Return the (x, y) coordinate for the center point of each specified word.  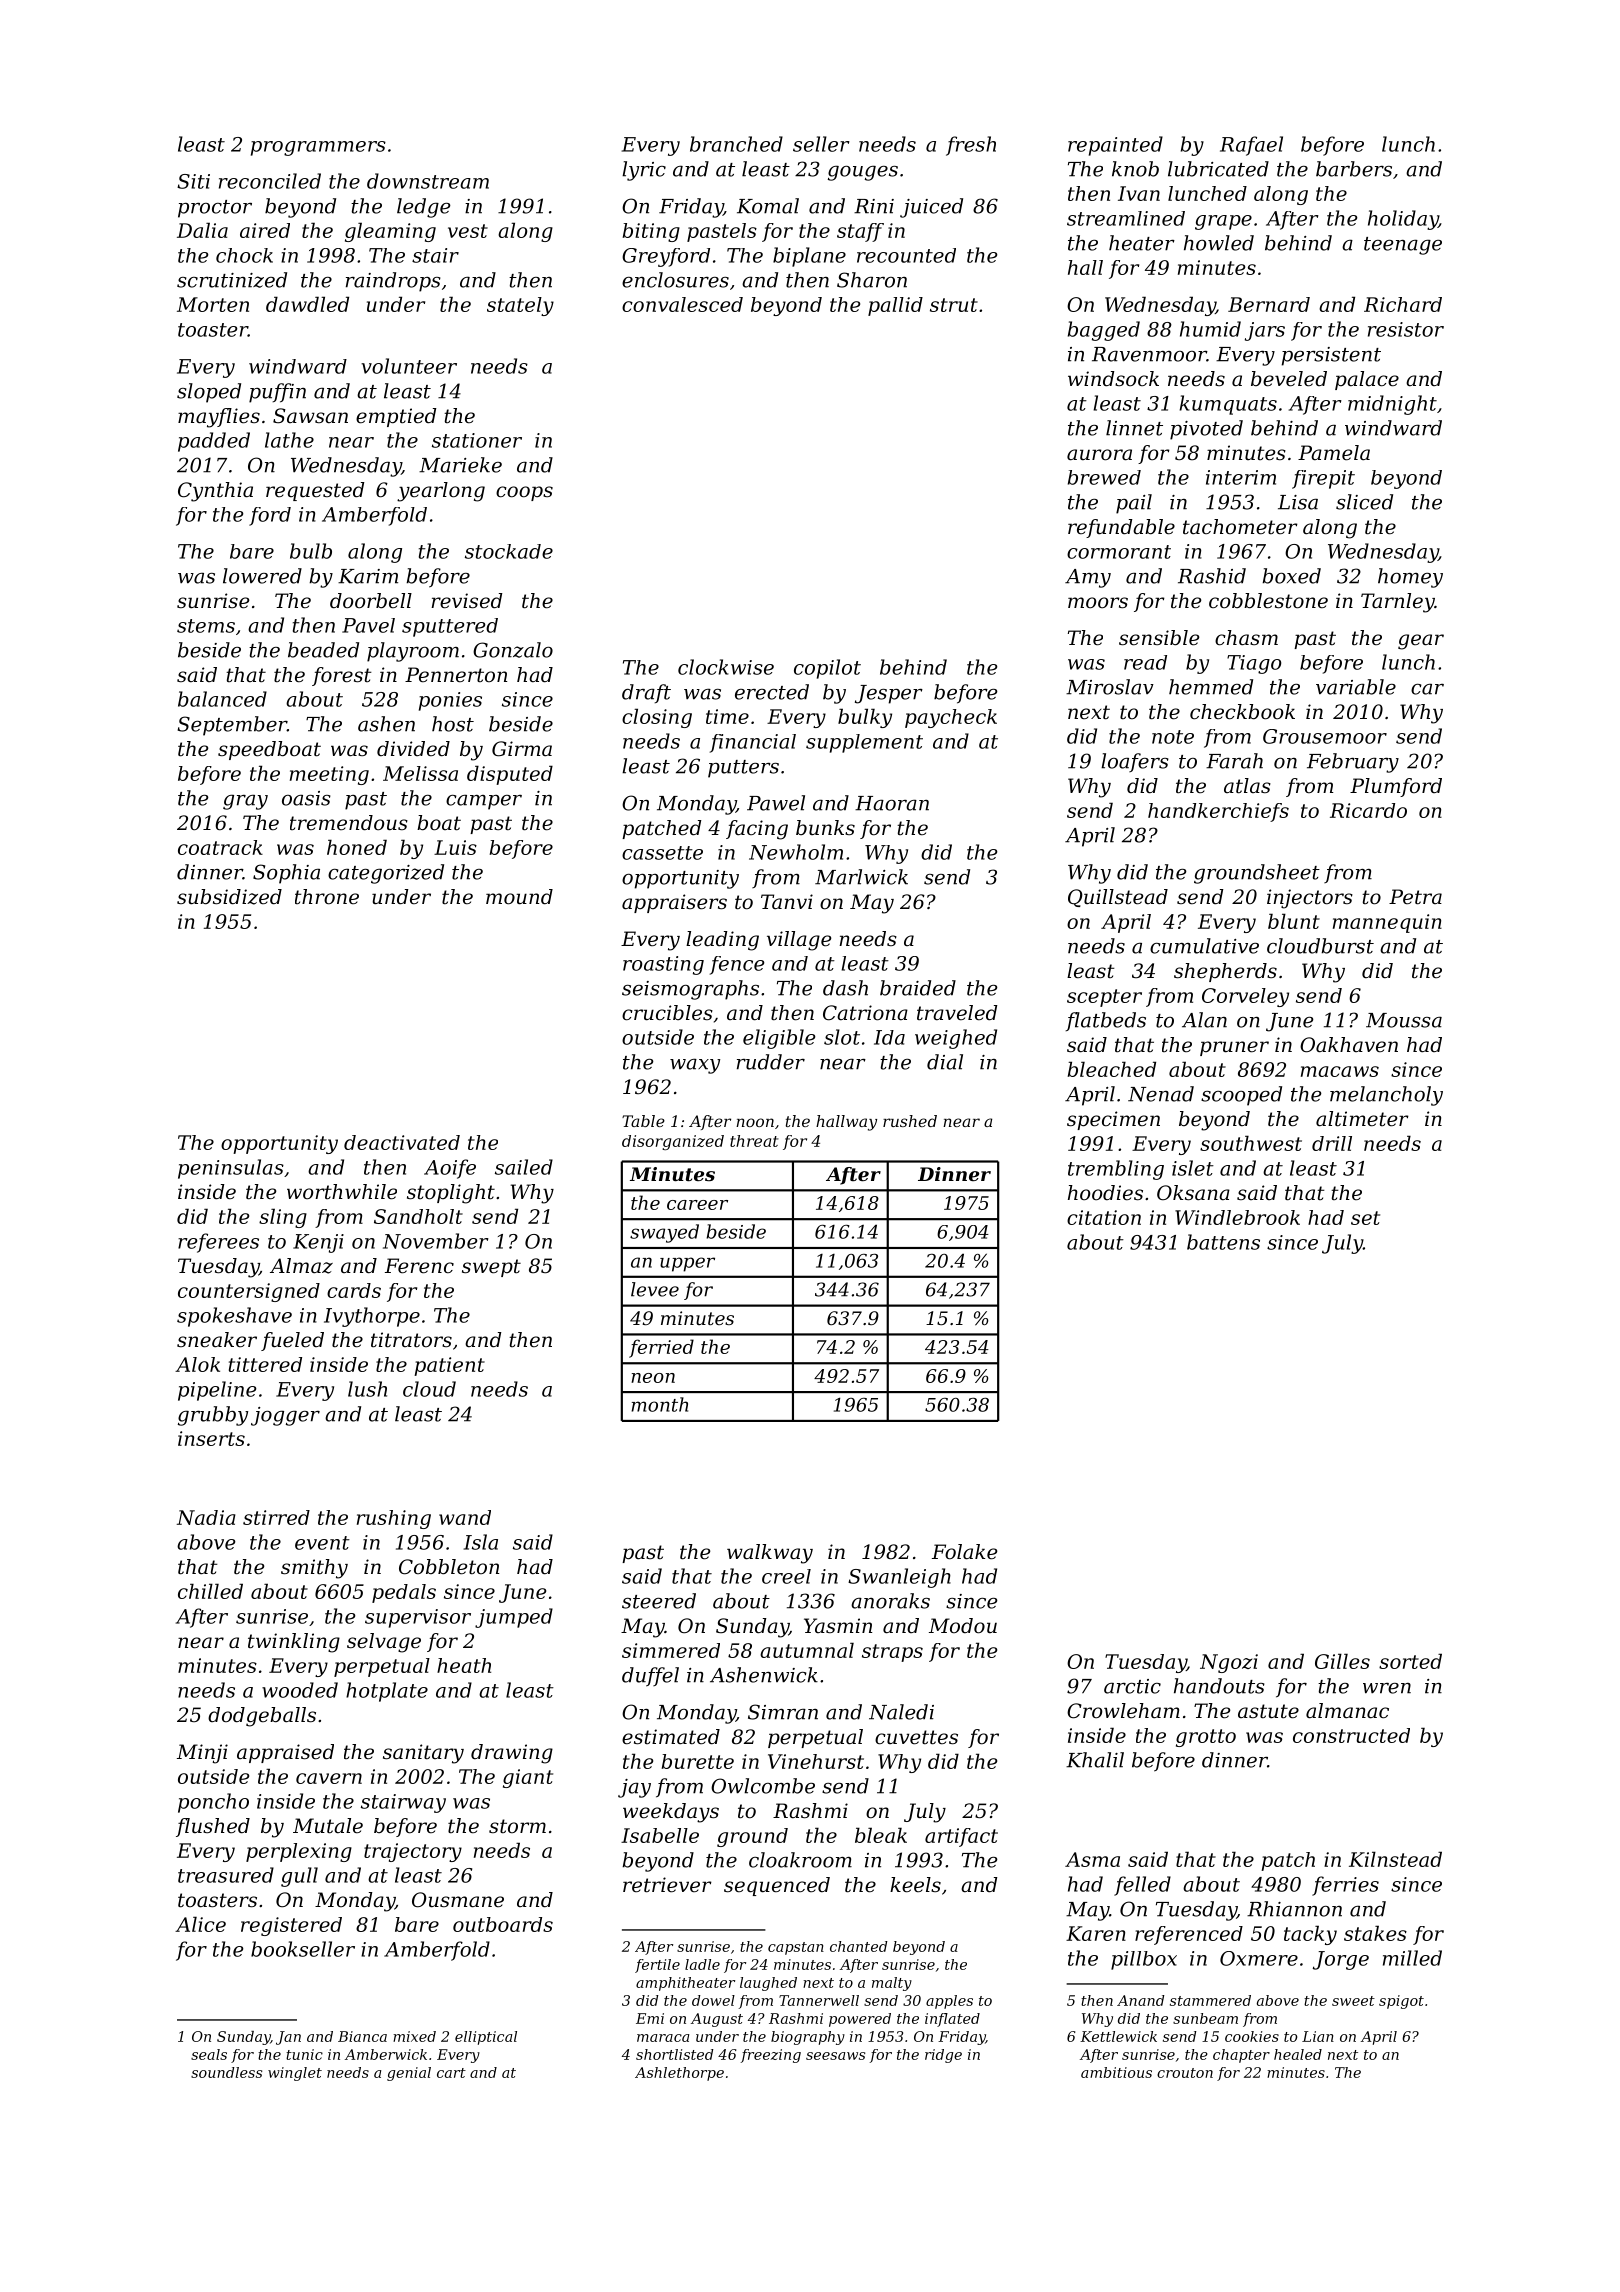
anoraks (890, 1601)
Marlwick (861, 877)
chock (244, 255)
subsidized (229, 897)
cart (451, 2073)
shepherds (1225, 972)
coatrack (220, 847)
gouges (863, 173)
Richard (1403, 304)
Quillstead (1118, 898)
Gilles (1342, 1661)
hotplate (387, 1692)
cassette (662, 853)
